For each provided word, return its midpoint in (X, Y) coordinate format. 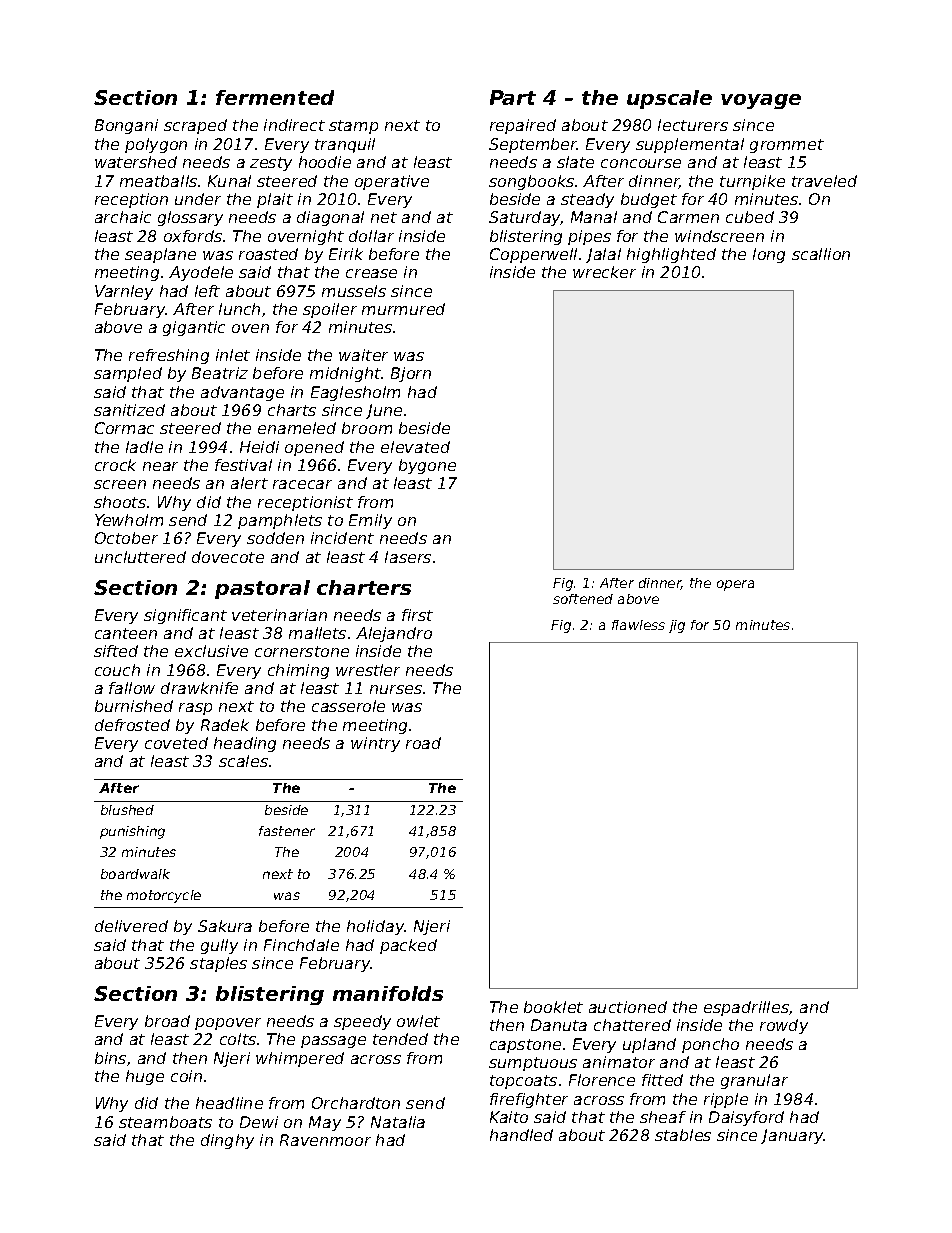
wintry (375, 744)
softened (583, 599)
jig (677, 626)
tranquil (345, 145)
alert (249, 483)
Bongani (126, 126)
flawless (638, 625)
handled (521, 1135)
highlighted (671, 255)
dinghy (227, 1141)
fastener (287, 831)
